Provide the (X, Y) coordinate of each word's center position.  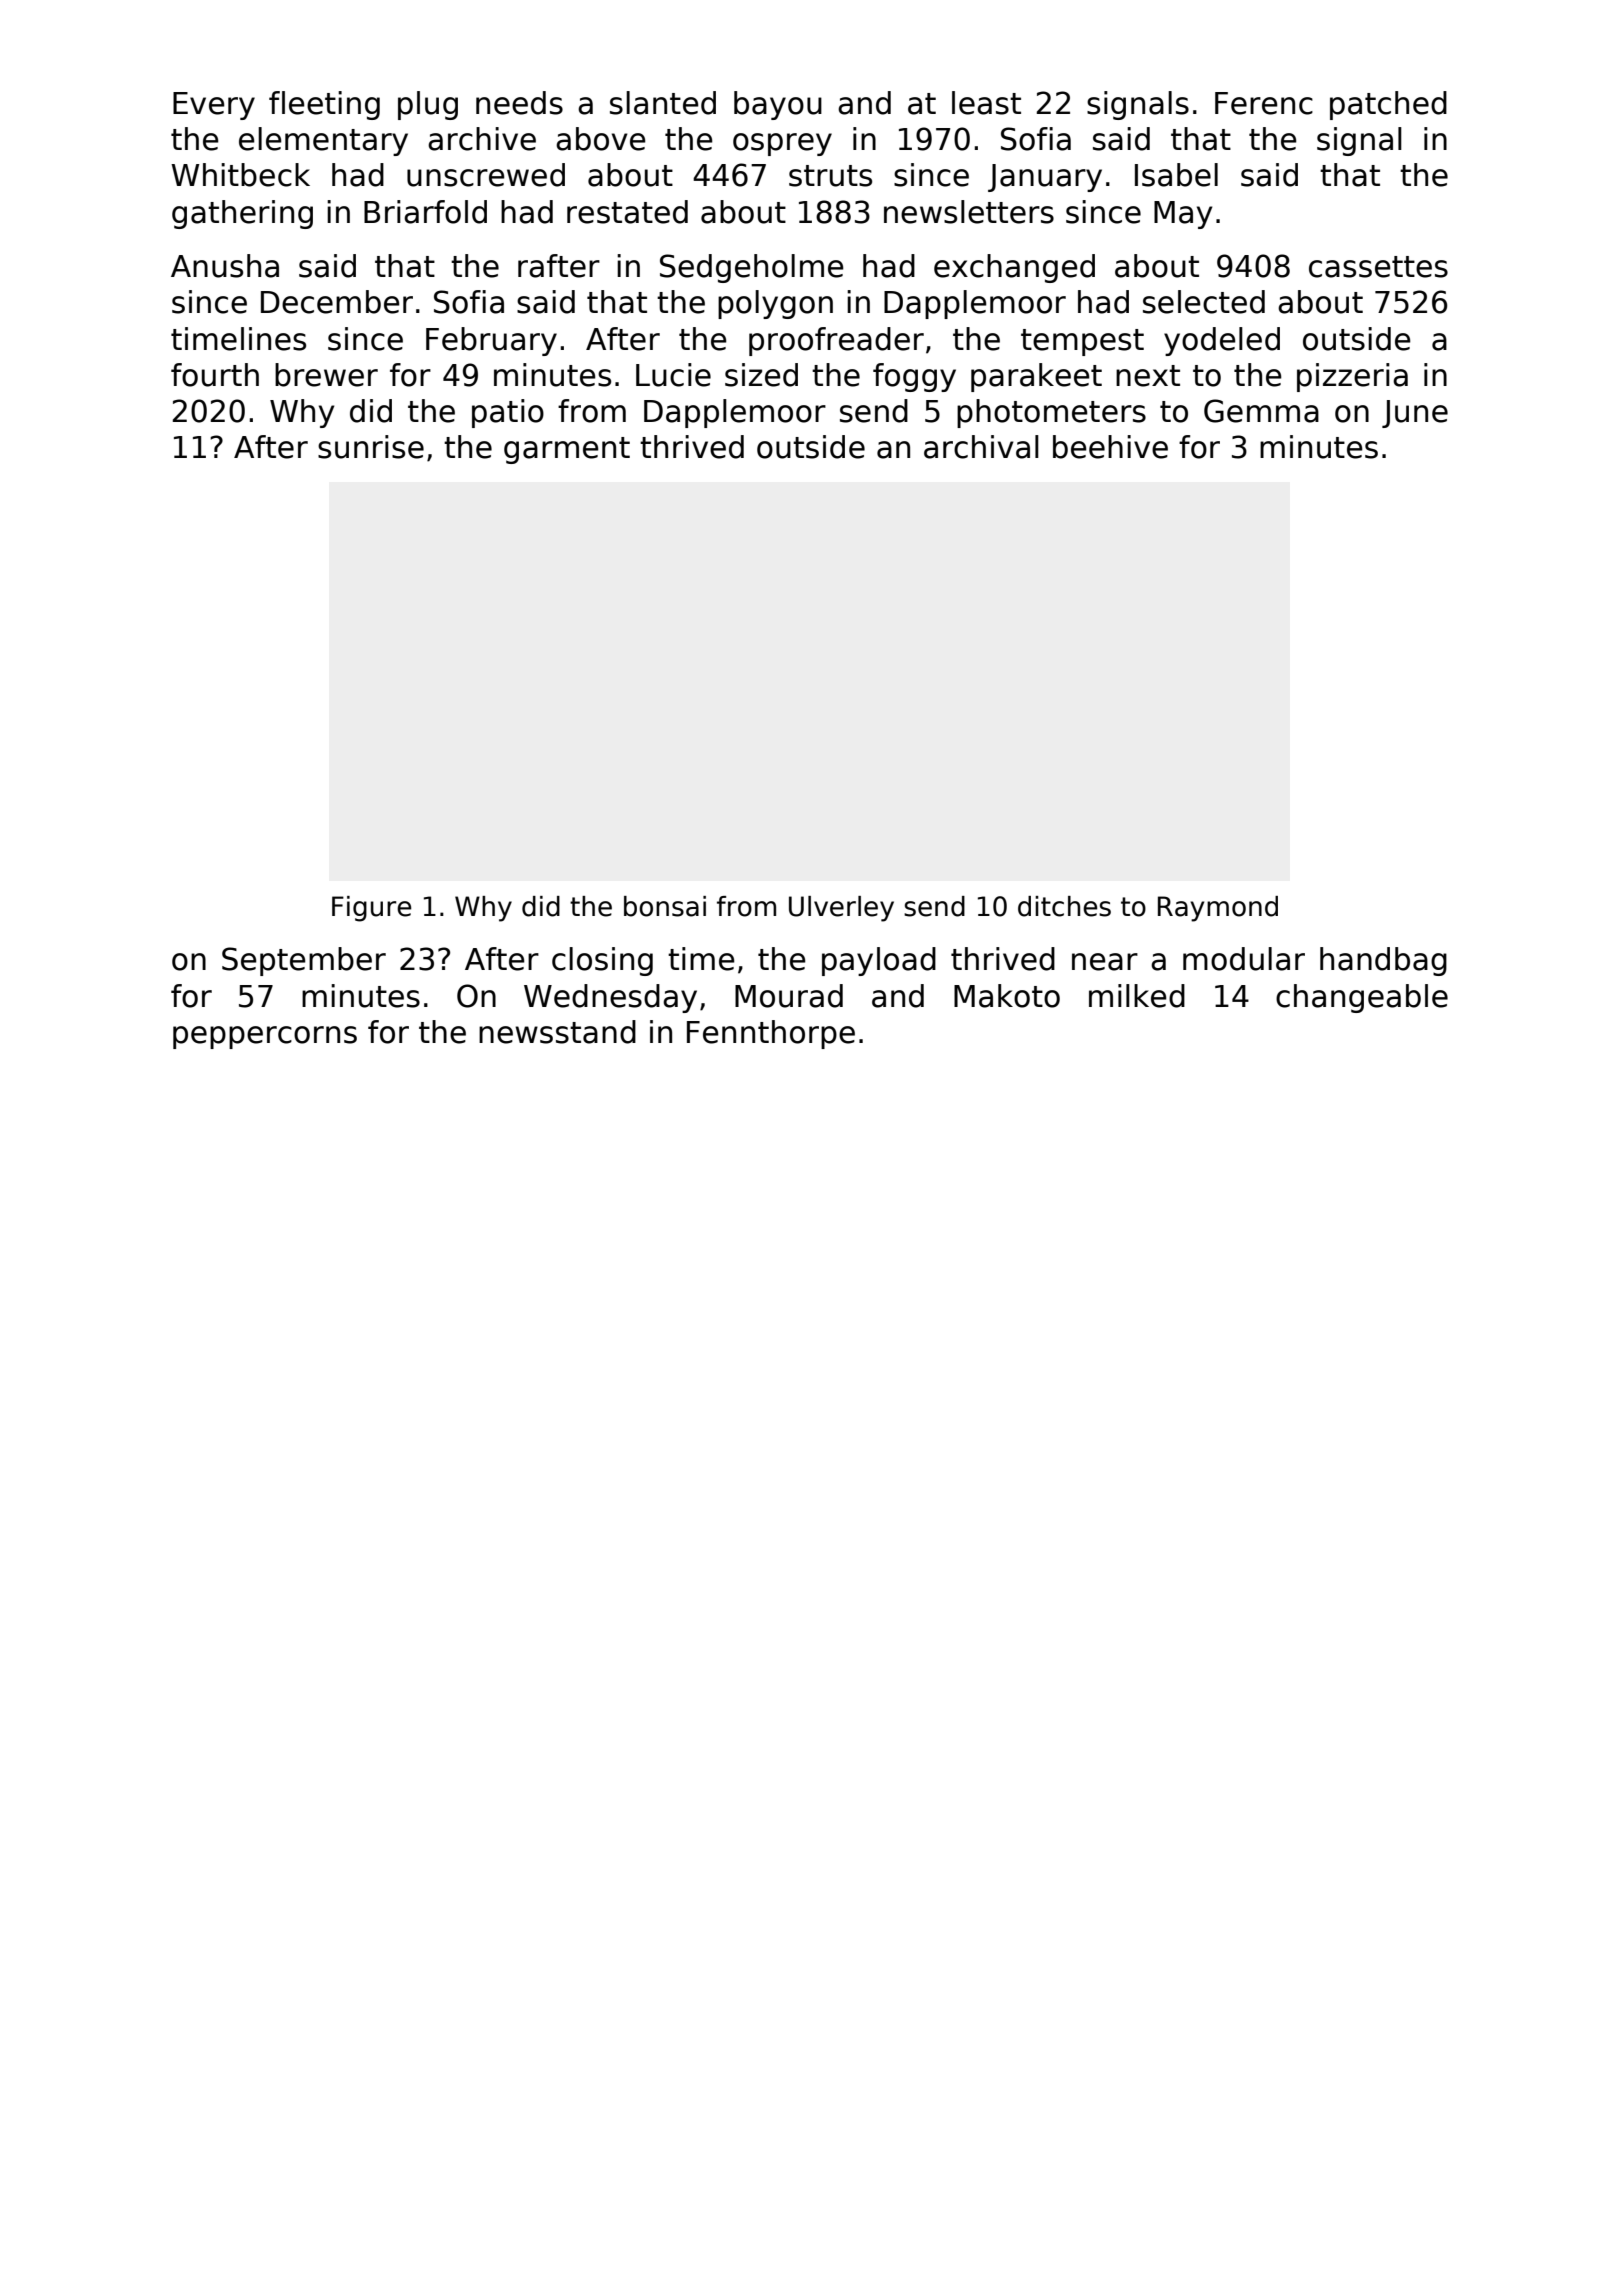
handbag (1383, 961)
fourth (215, 375)
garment (567, 450)
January (1045, 178)
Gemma (1261, 411)
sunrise (371, 447)
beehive (1110, 447)
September (304, 961)
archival (981, 447)
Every (214, 106)
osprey (782, 144)
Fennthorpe (771, 1034)
